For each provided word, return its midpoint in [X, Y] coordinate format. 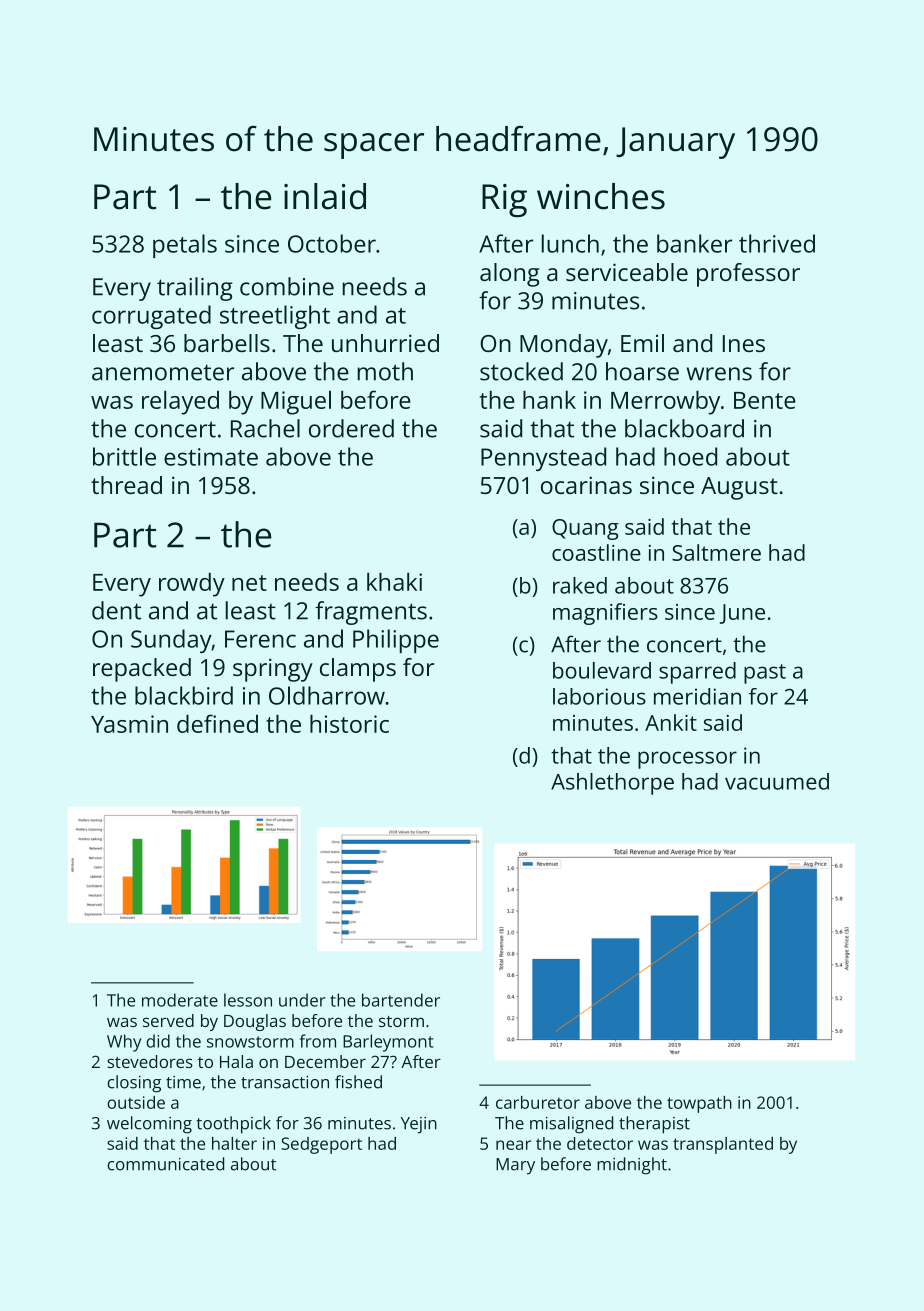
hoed [690, 456]
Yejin [419, 1125]
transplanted [723, 1145]
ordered [351, 428]
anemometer [163, 372]
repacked [142, 670]
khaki [394, 582]
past [765, 674]
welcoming [149, 1125]
